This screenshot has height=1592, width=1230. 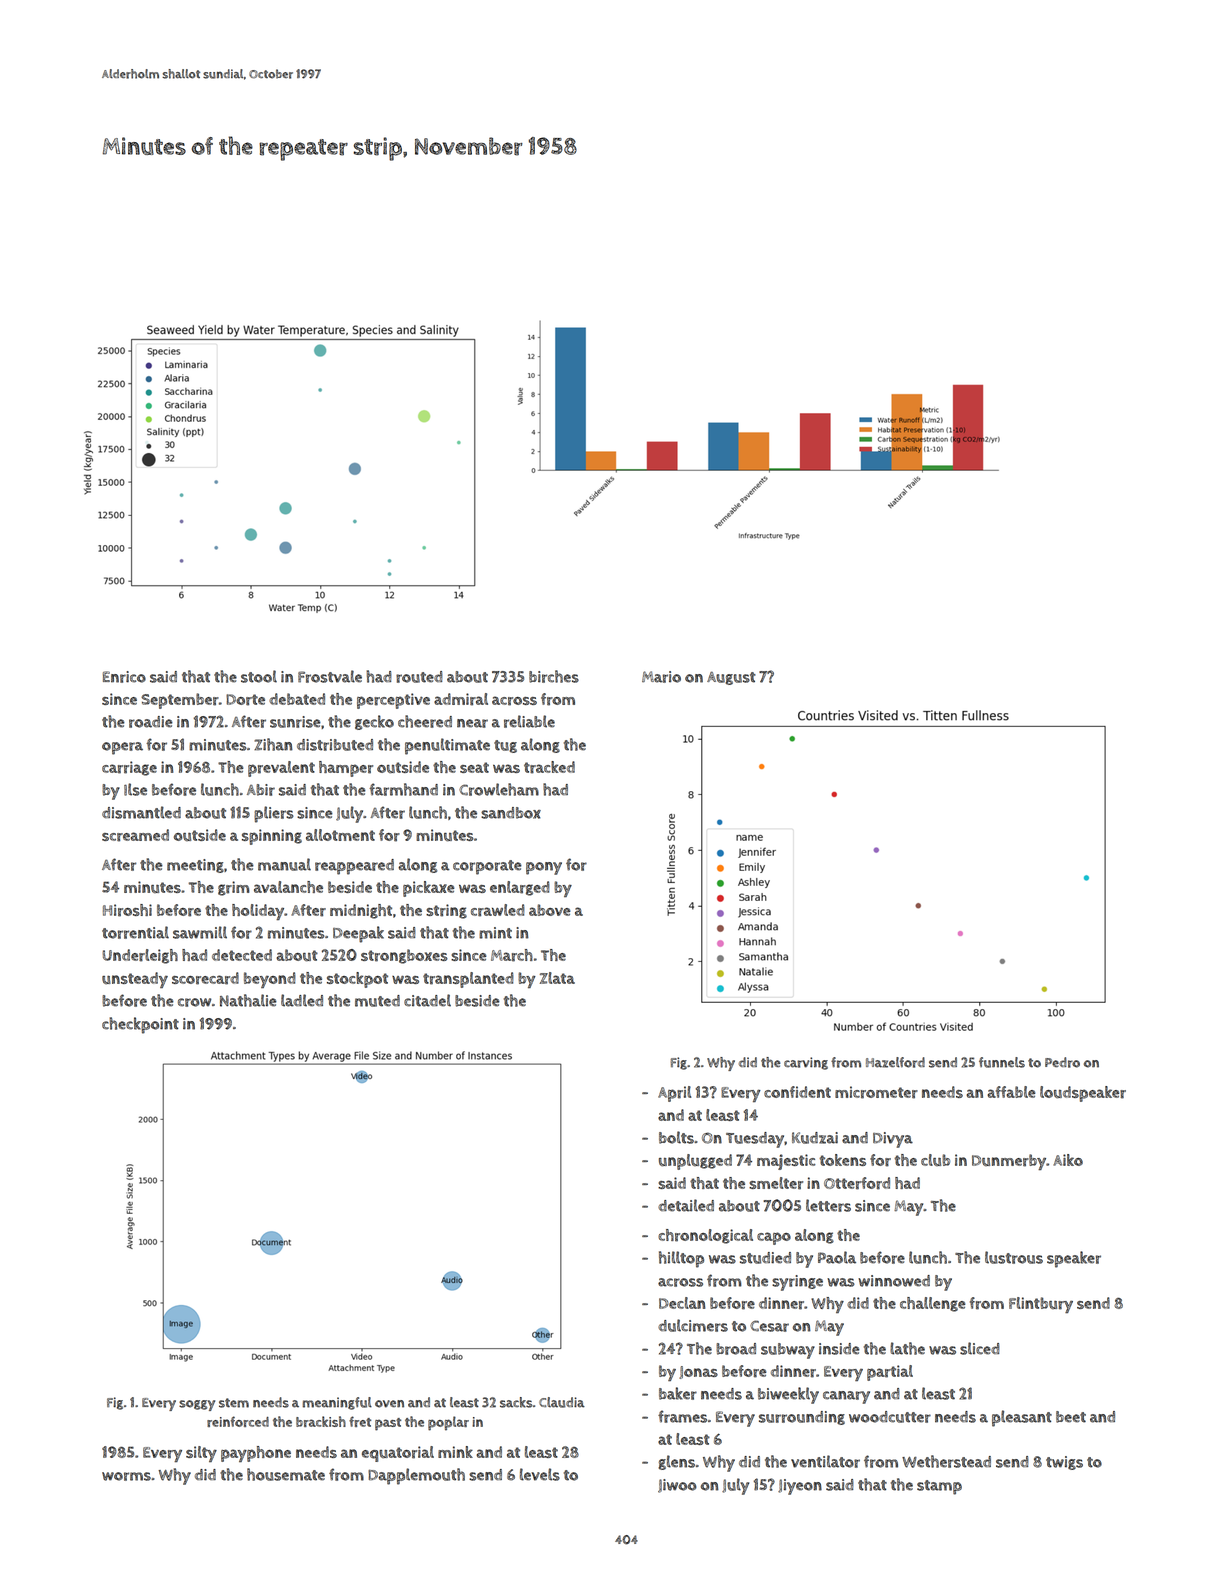 I want to click on detailed, so click(x=686, y=1205).
